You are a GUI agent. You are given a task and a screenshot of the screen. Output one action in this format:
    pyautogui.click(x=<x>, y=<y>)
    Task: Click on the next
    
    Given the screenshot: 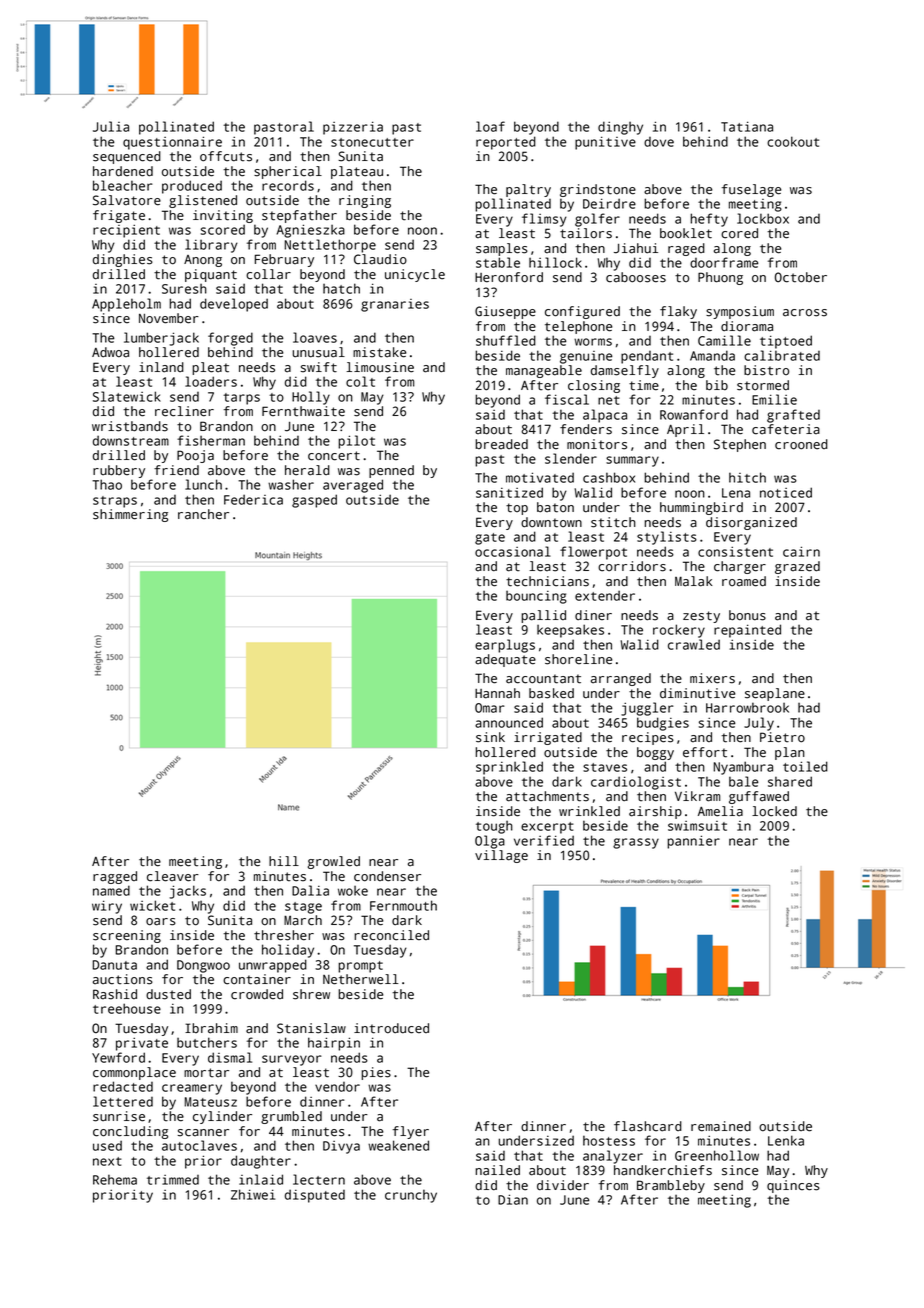 What is the action you would take?
    pyautogui.click(x=107, y=1161)
